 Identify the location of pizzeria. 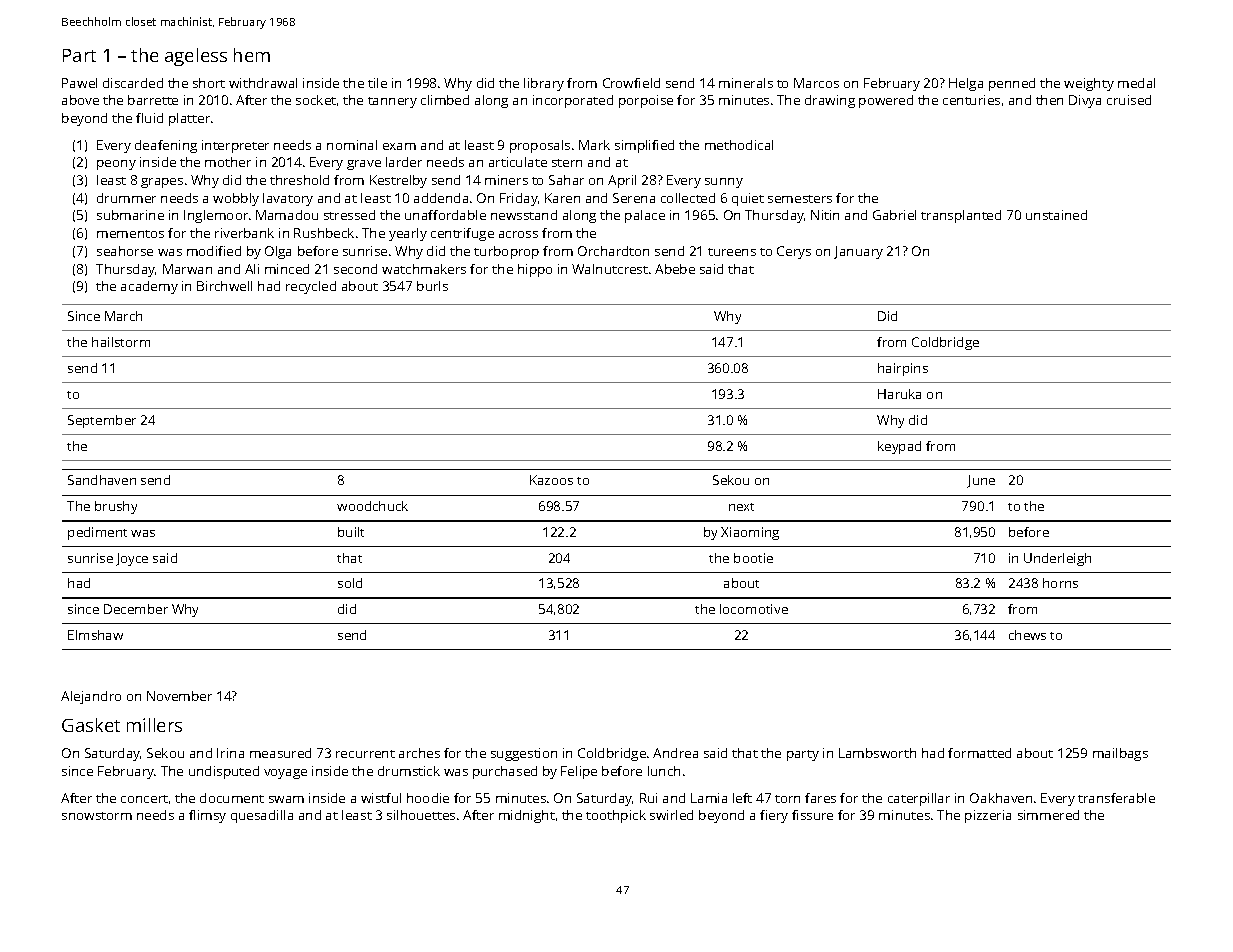
(988, 816).
